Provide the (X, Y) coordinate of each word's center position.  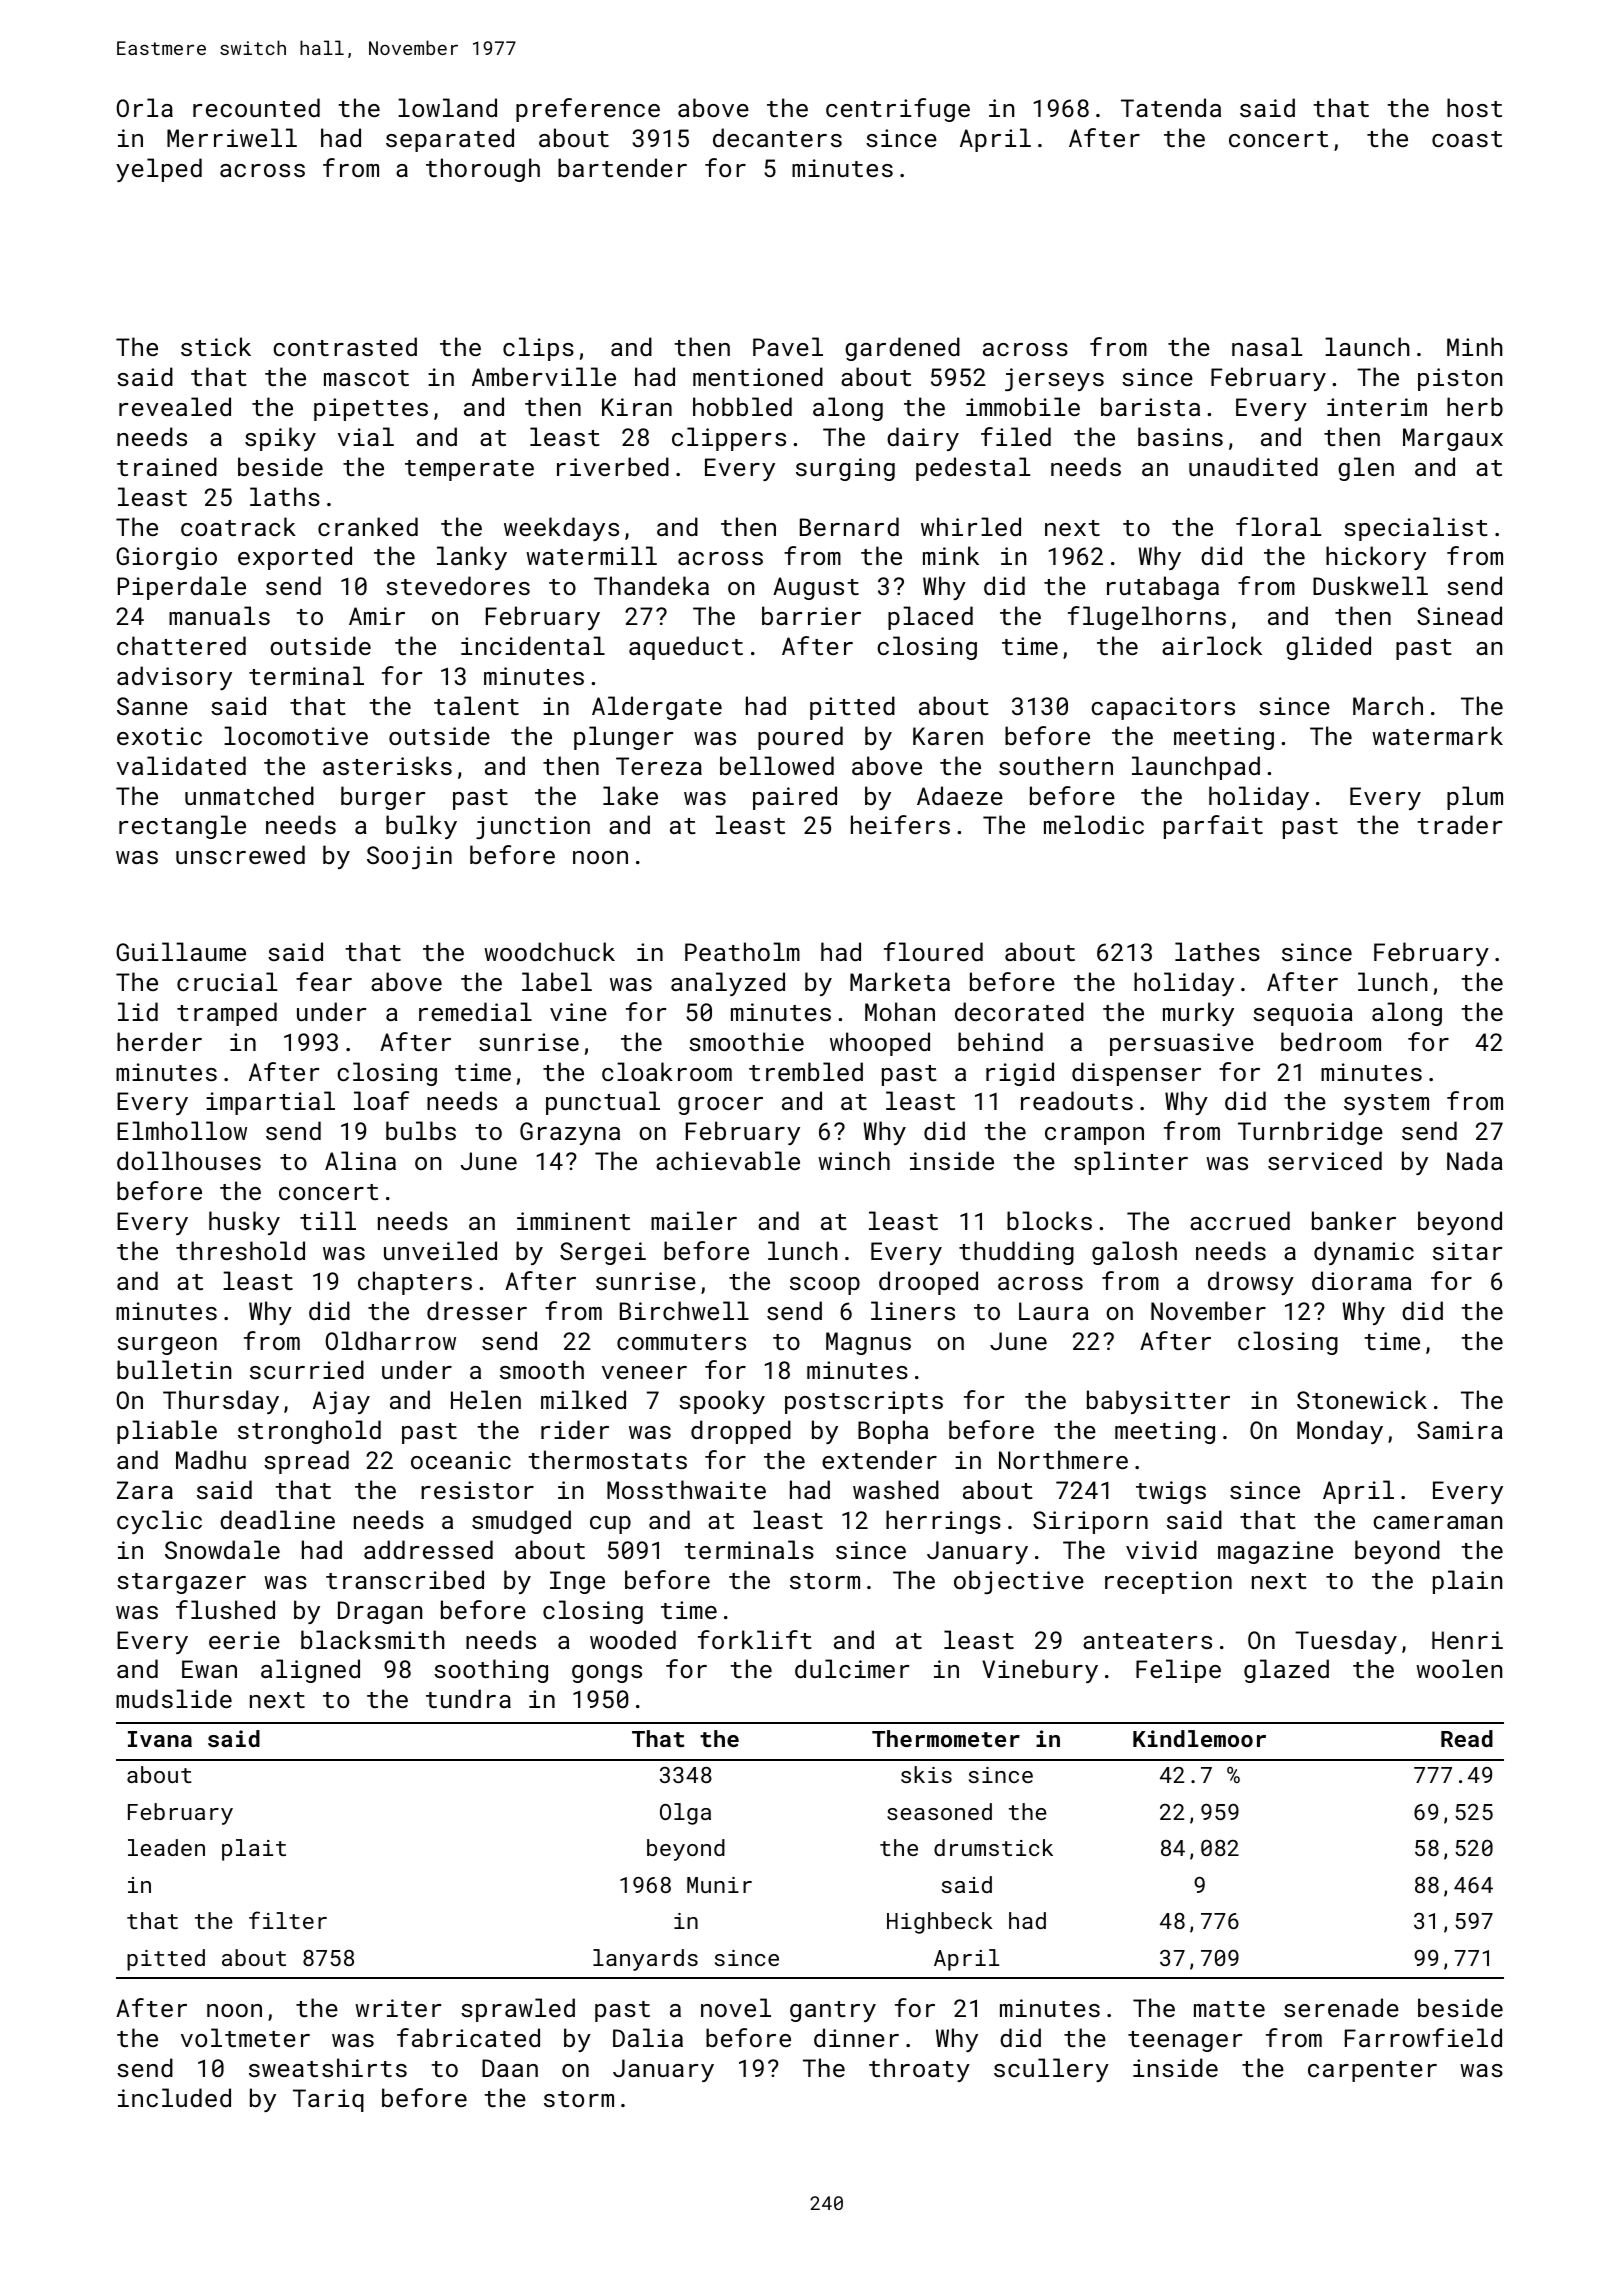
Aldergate (657, 708)
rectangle (182, 827)
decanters (777, 137)
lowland (447, 107)
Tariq (328, 2100)
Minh (1475, 346)
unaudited (1253, 466)
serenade (1341, 2007)
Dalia (648, 2037)
